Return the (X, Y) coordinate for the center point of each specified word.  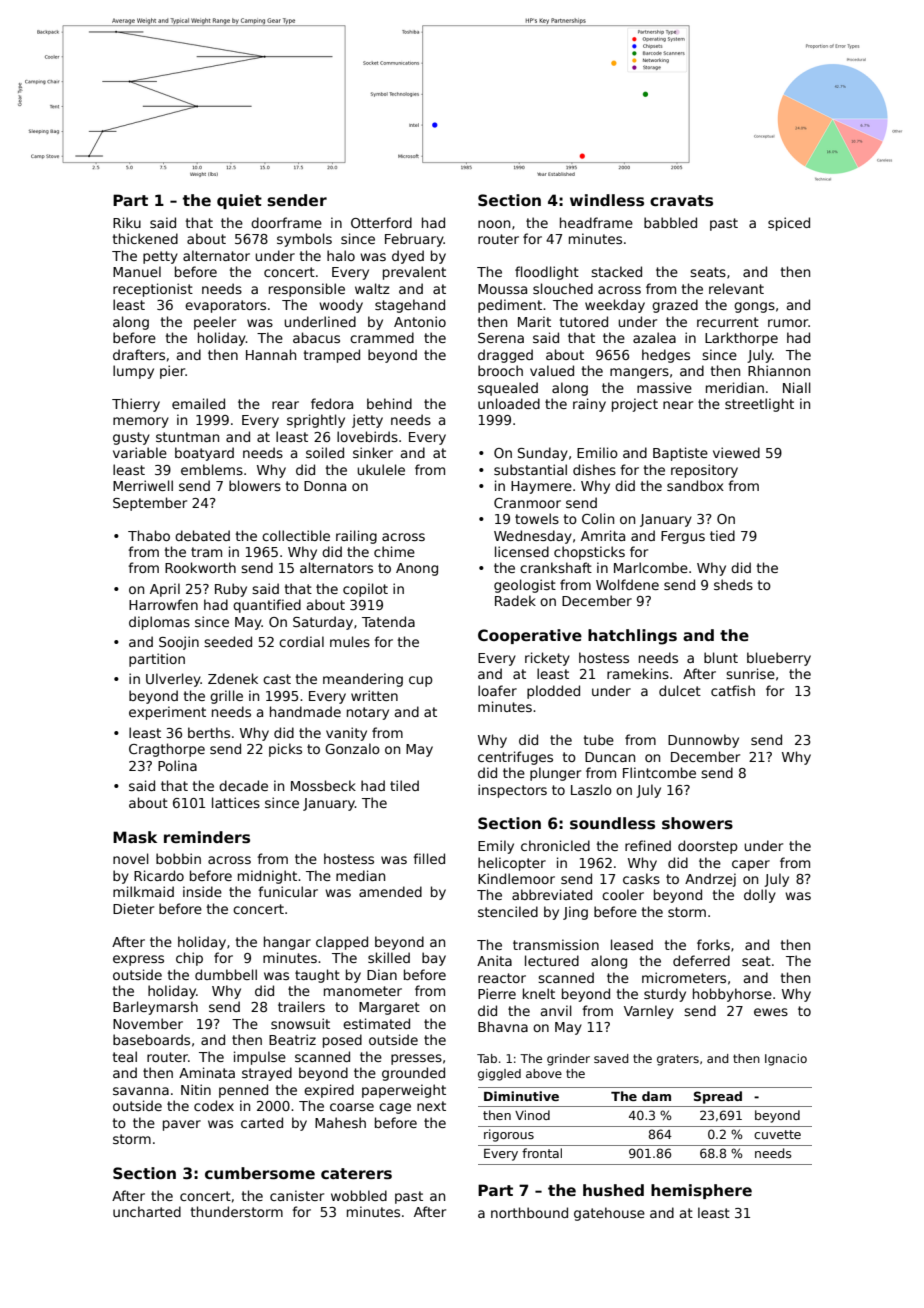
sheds (733, 584)
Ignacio (786, 1060)
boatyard (204, 454)
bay (434, 959)
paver (182, 1125)
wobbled (359, 1195)
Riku (127, 222)
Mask (135, 837)
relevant (736, 288)
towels (537, 518)
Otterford (381, 222)
